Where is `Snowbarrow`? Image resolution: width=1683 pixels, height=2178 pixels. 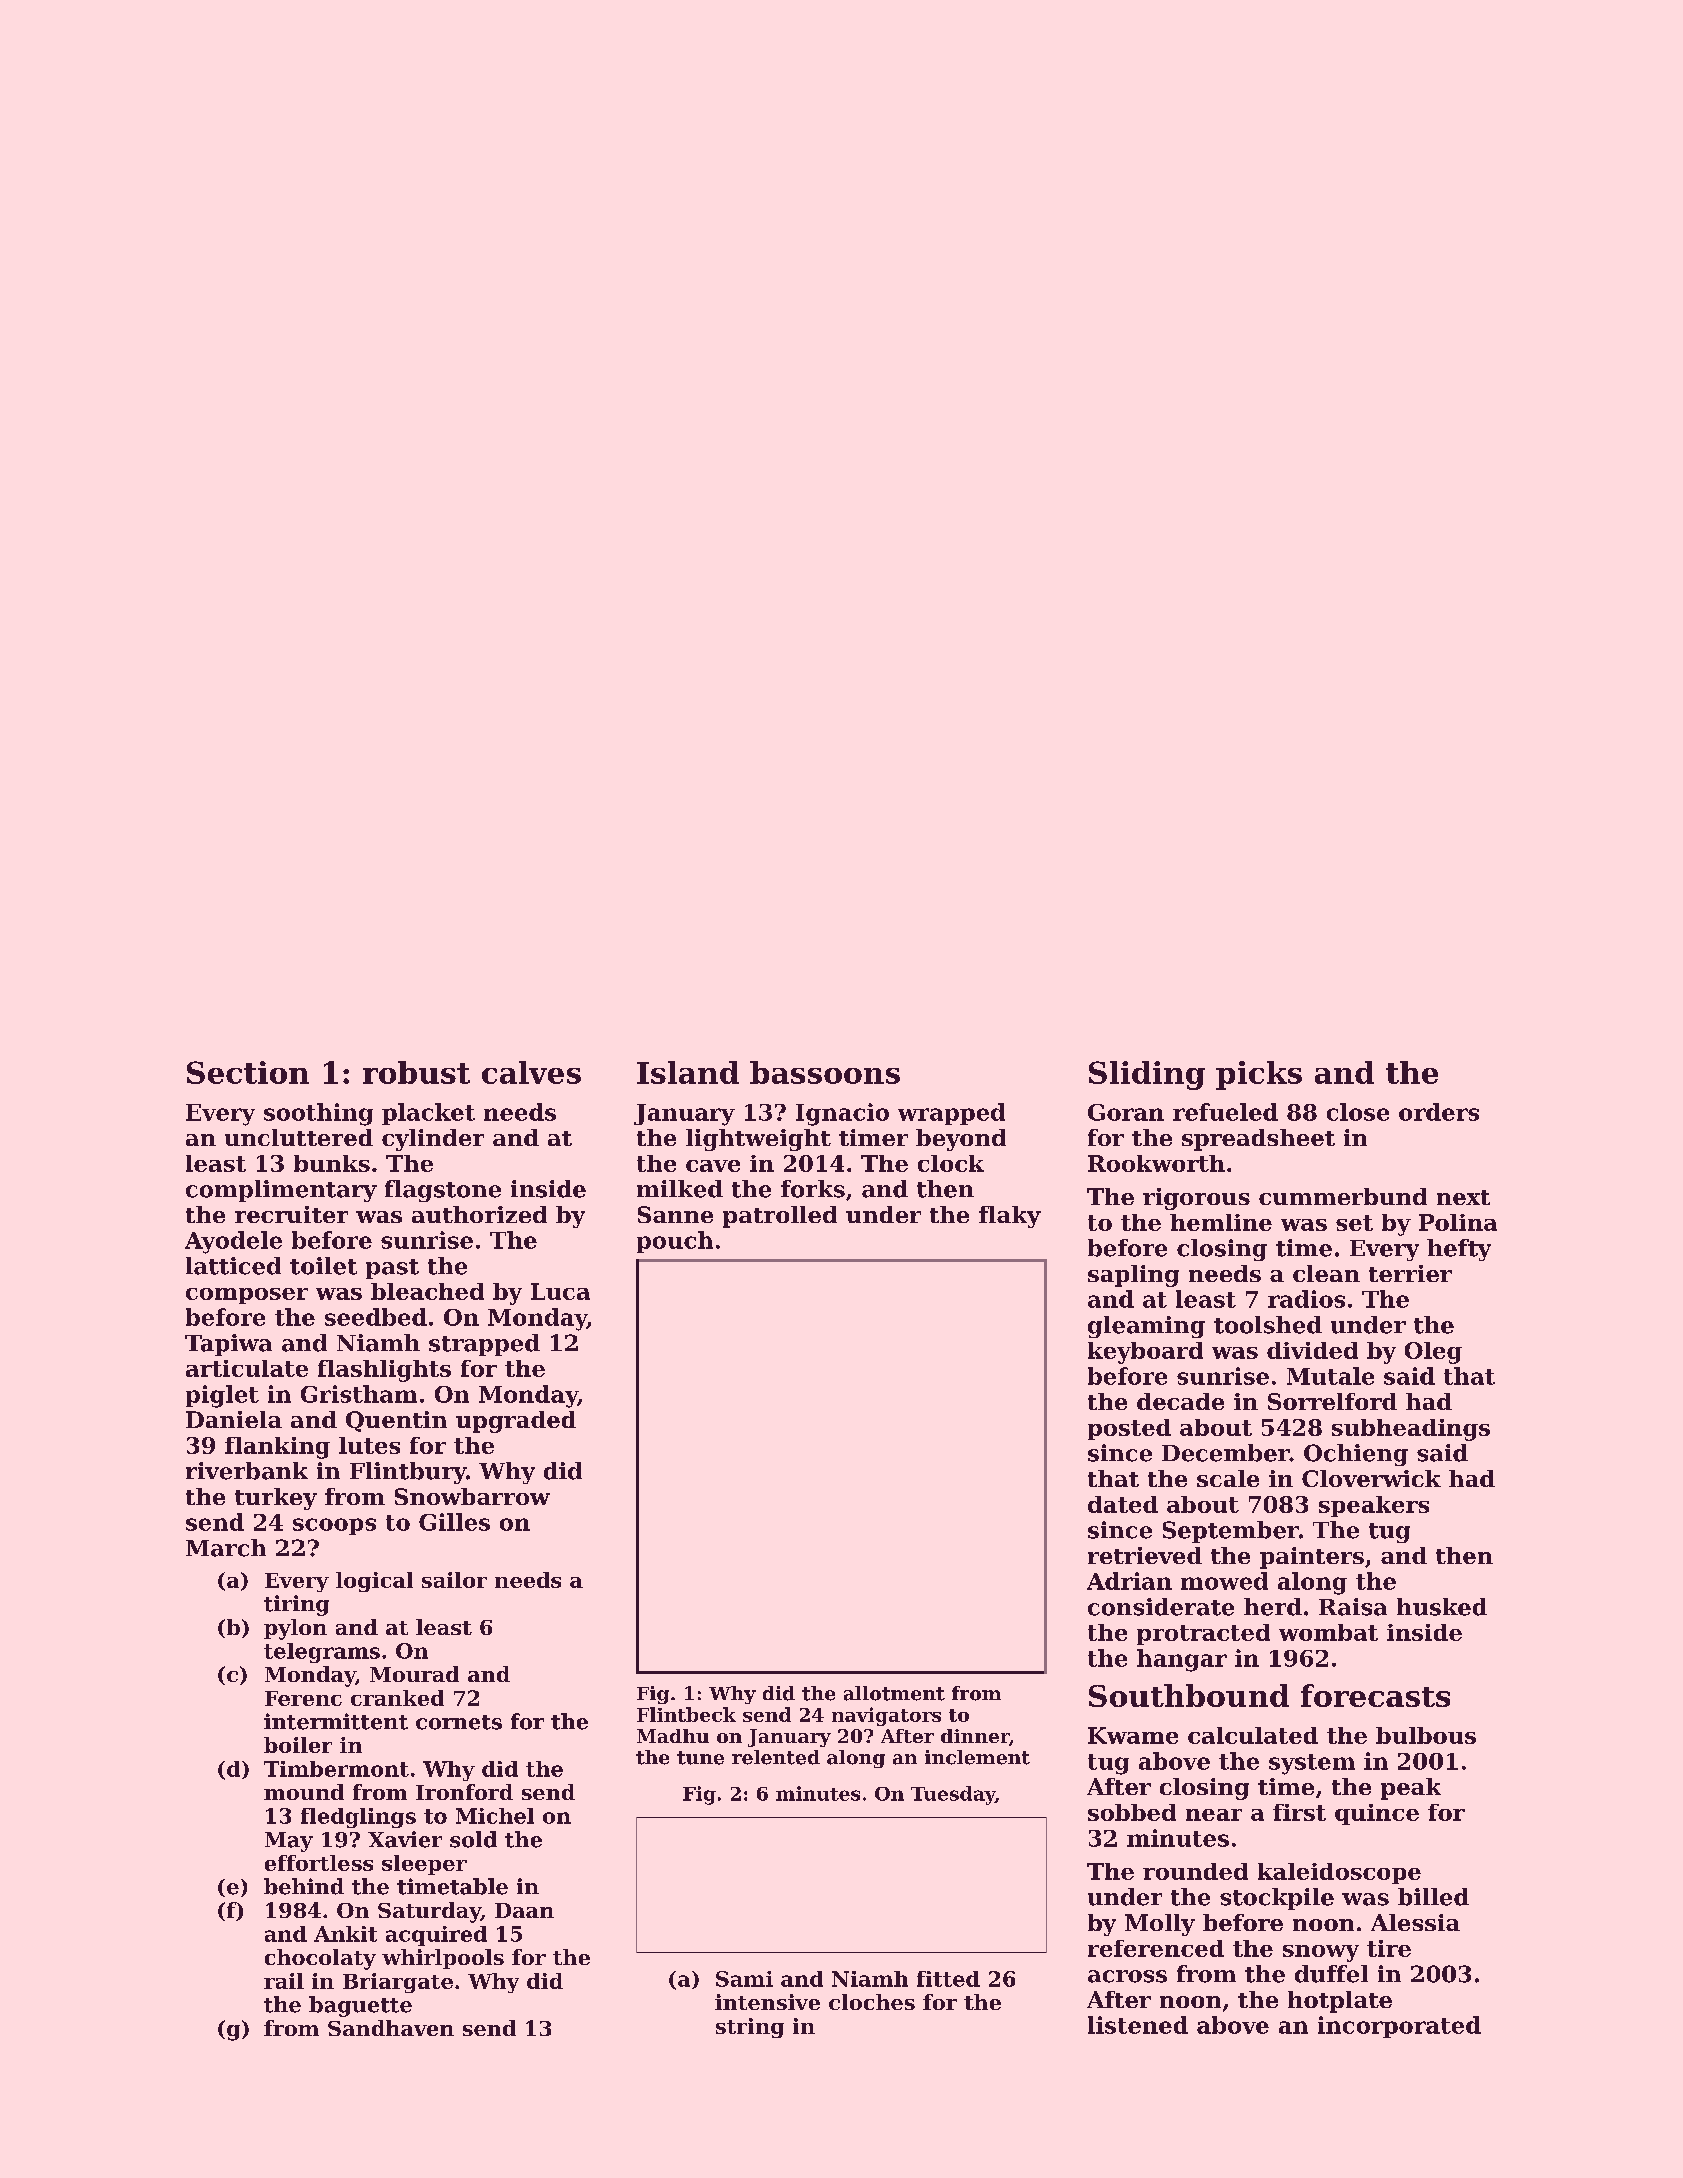
Snowbarrow is located at coordinates (472, 1496).
